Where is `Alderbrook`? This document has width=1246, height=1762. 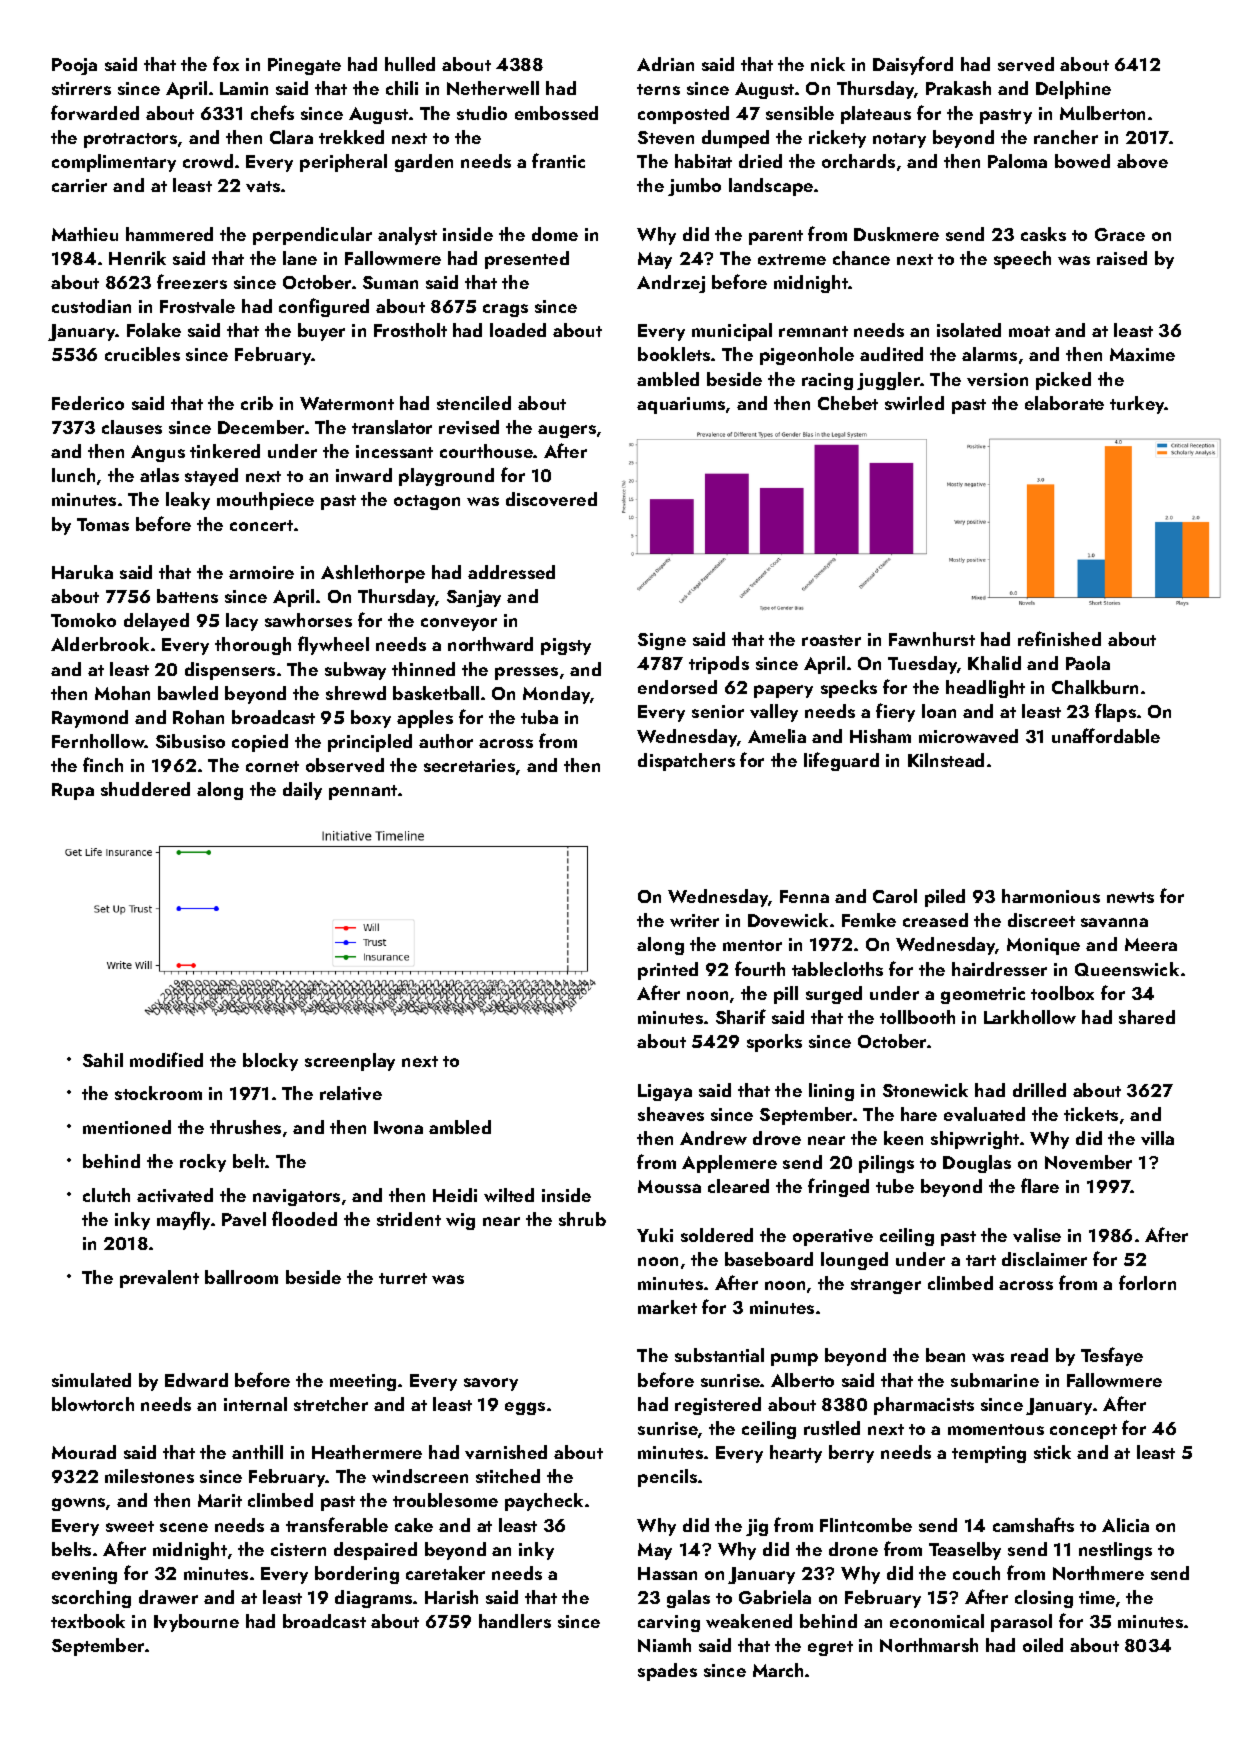
Alderbrook is located at coordinates (100, 644).
